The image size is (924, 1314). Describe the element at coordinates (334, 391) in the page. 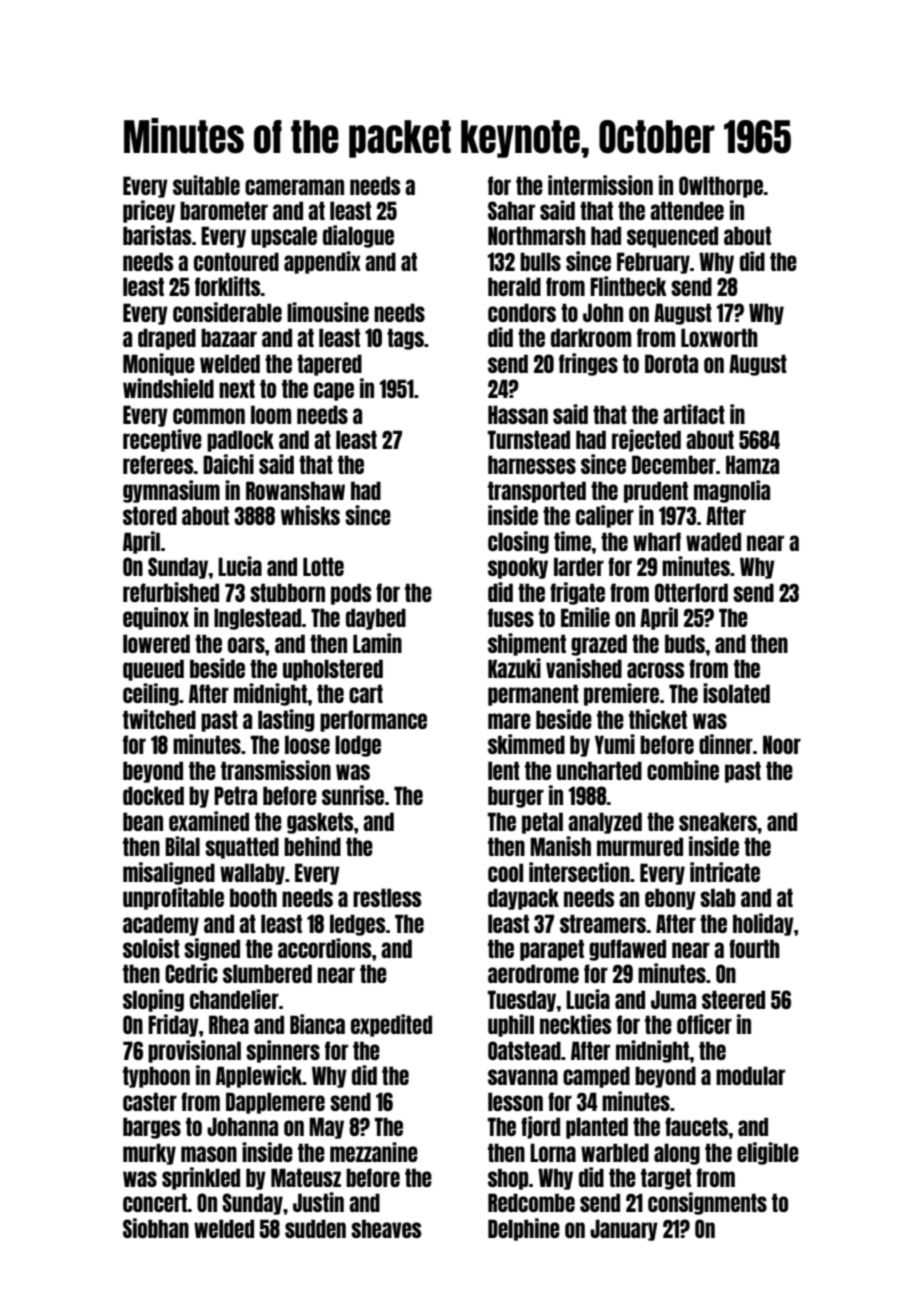

I see `cape` at that location.
